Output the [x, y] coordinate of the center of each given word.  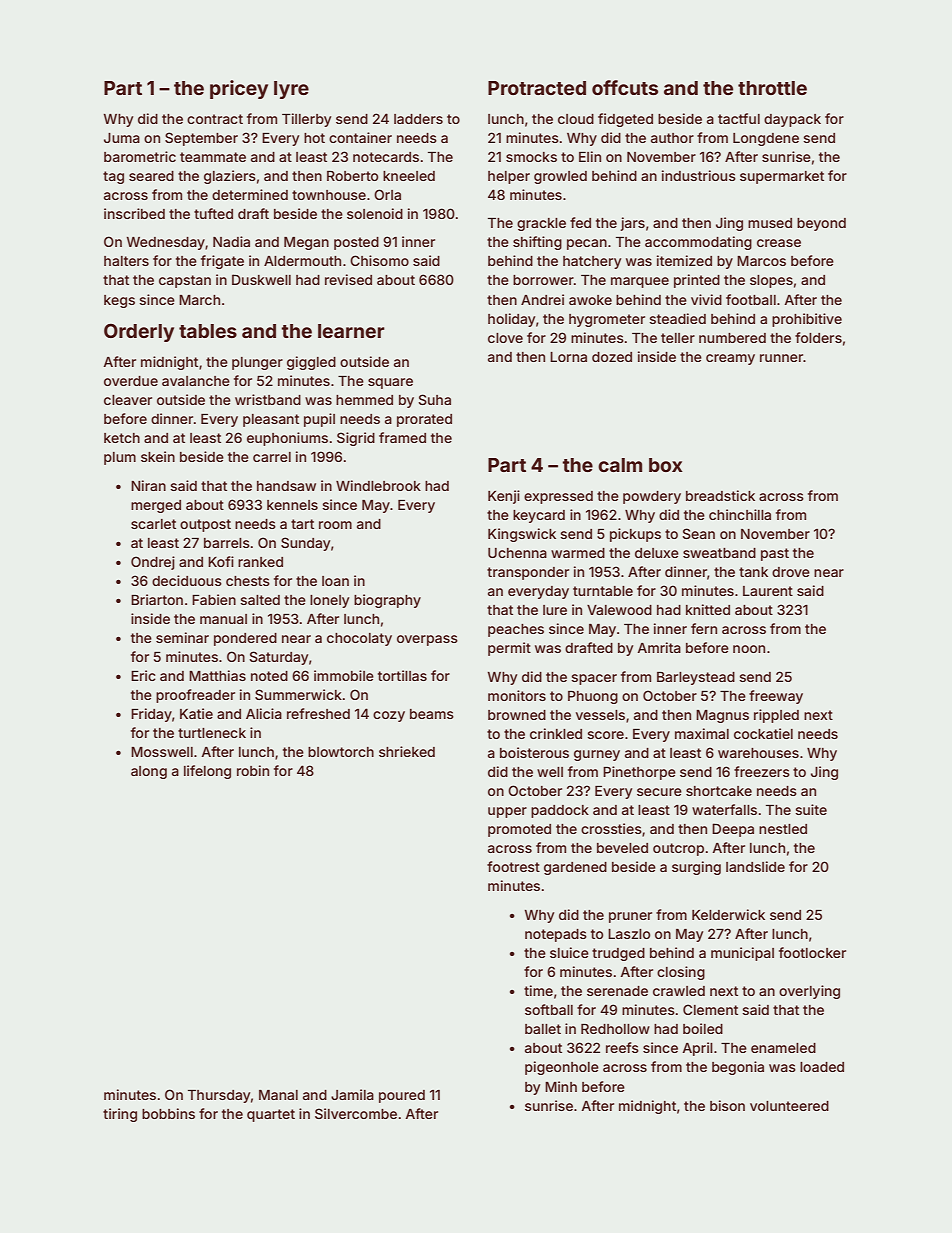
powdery [652, 497]
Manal [278, 1095]
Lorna [568, 357]
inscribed [134, 213]
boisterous [534, 752]
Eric [143, 675]
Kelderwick [728, 914]
